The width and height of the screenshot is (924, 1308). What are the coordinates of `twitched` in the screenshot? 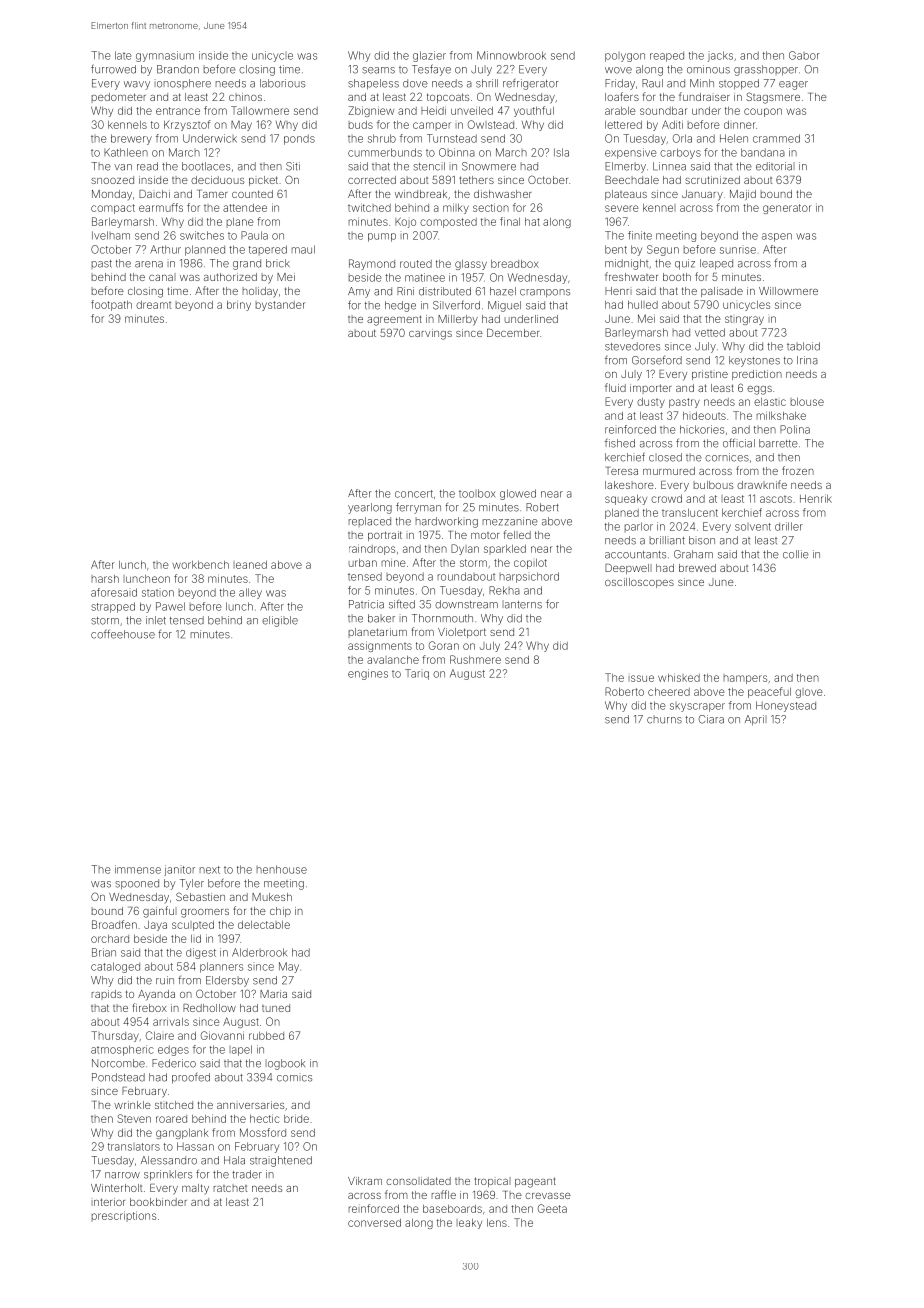 It's located at (369, 207).
